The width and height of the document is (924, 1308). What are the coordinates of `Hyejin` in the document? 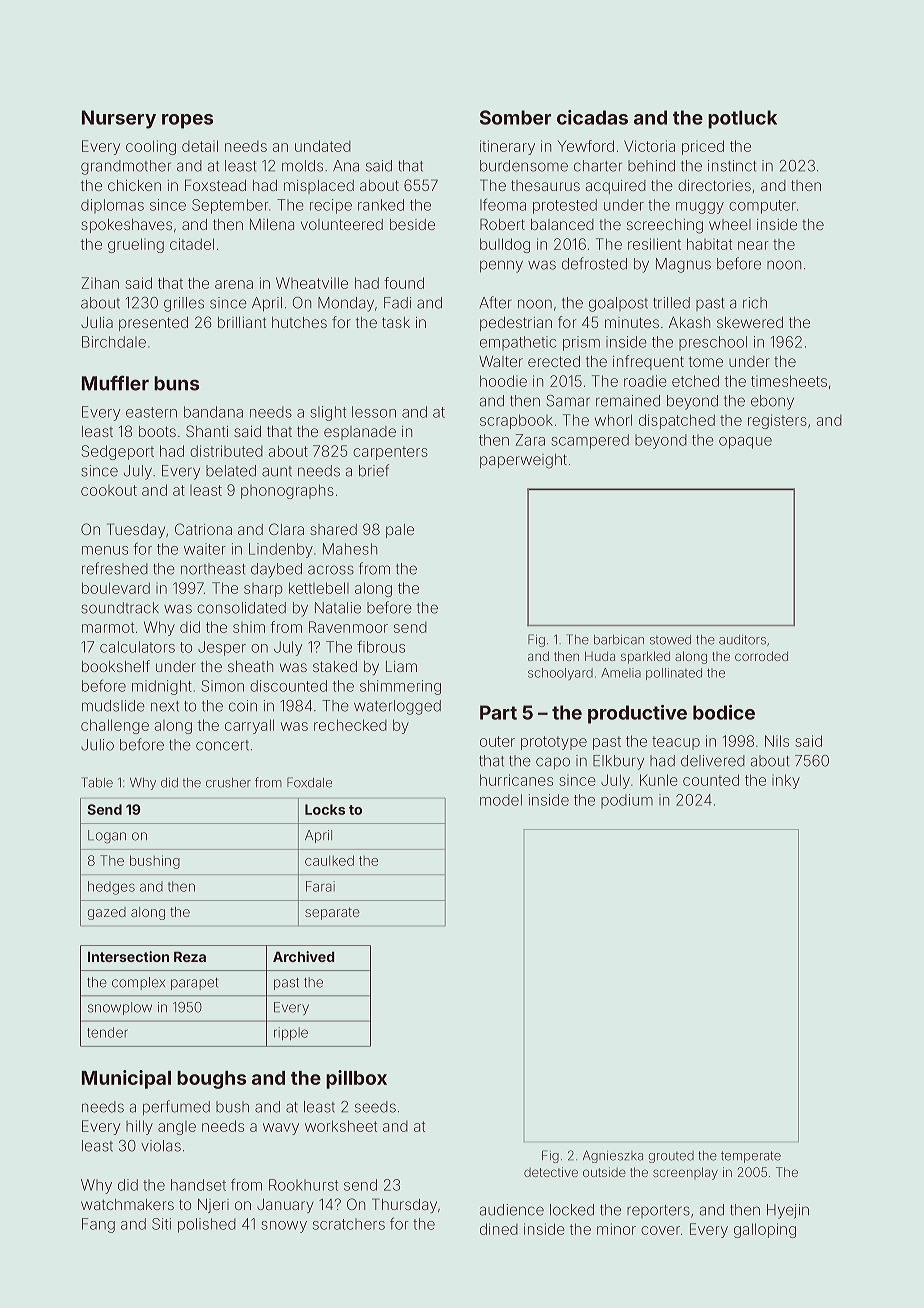 It's located at (788, 1211).
